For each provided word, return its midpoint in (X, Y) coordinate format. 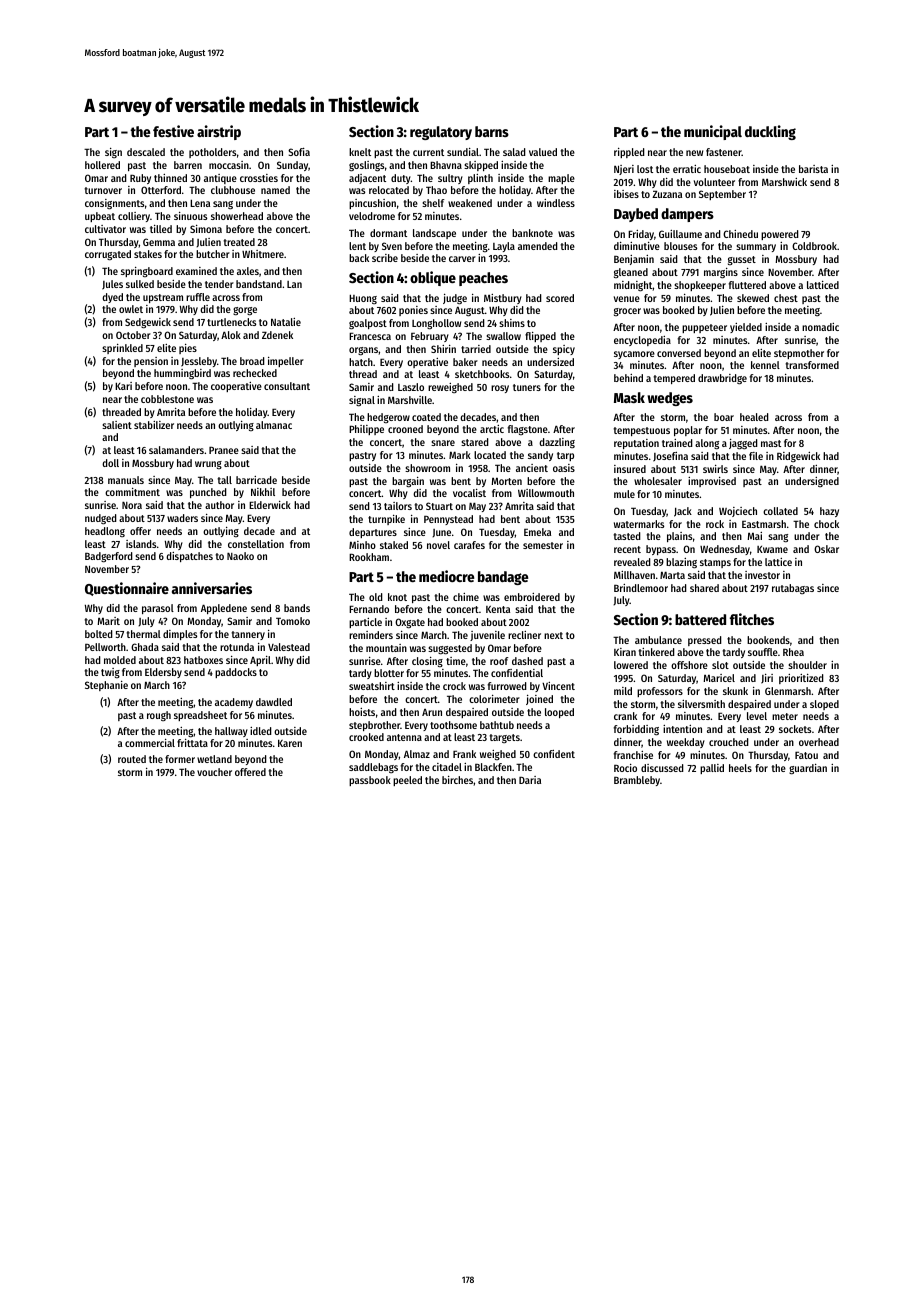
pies (188, 349)
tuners (527, 387)
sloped (824, 705)
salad (514, 152)
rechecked (255, 373)
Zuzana (667, 194)
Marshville (410, 400)
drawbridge (722, 379)
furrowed (507, 686)
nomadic (820, 327)
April (260, 661)
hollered (102, 165)
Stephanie (106, 686)
